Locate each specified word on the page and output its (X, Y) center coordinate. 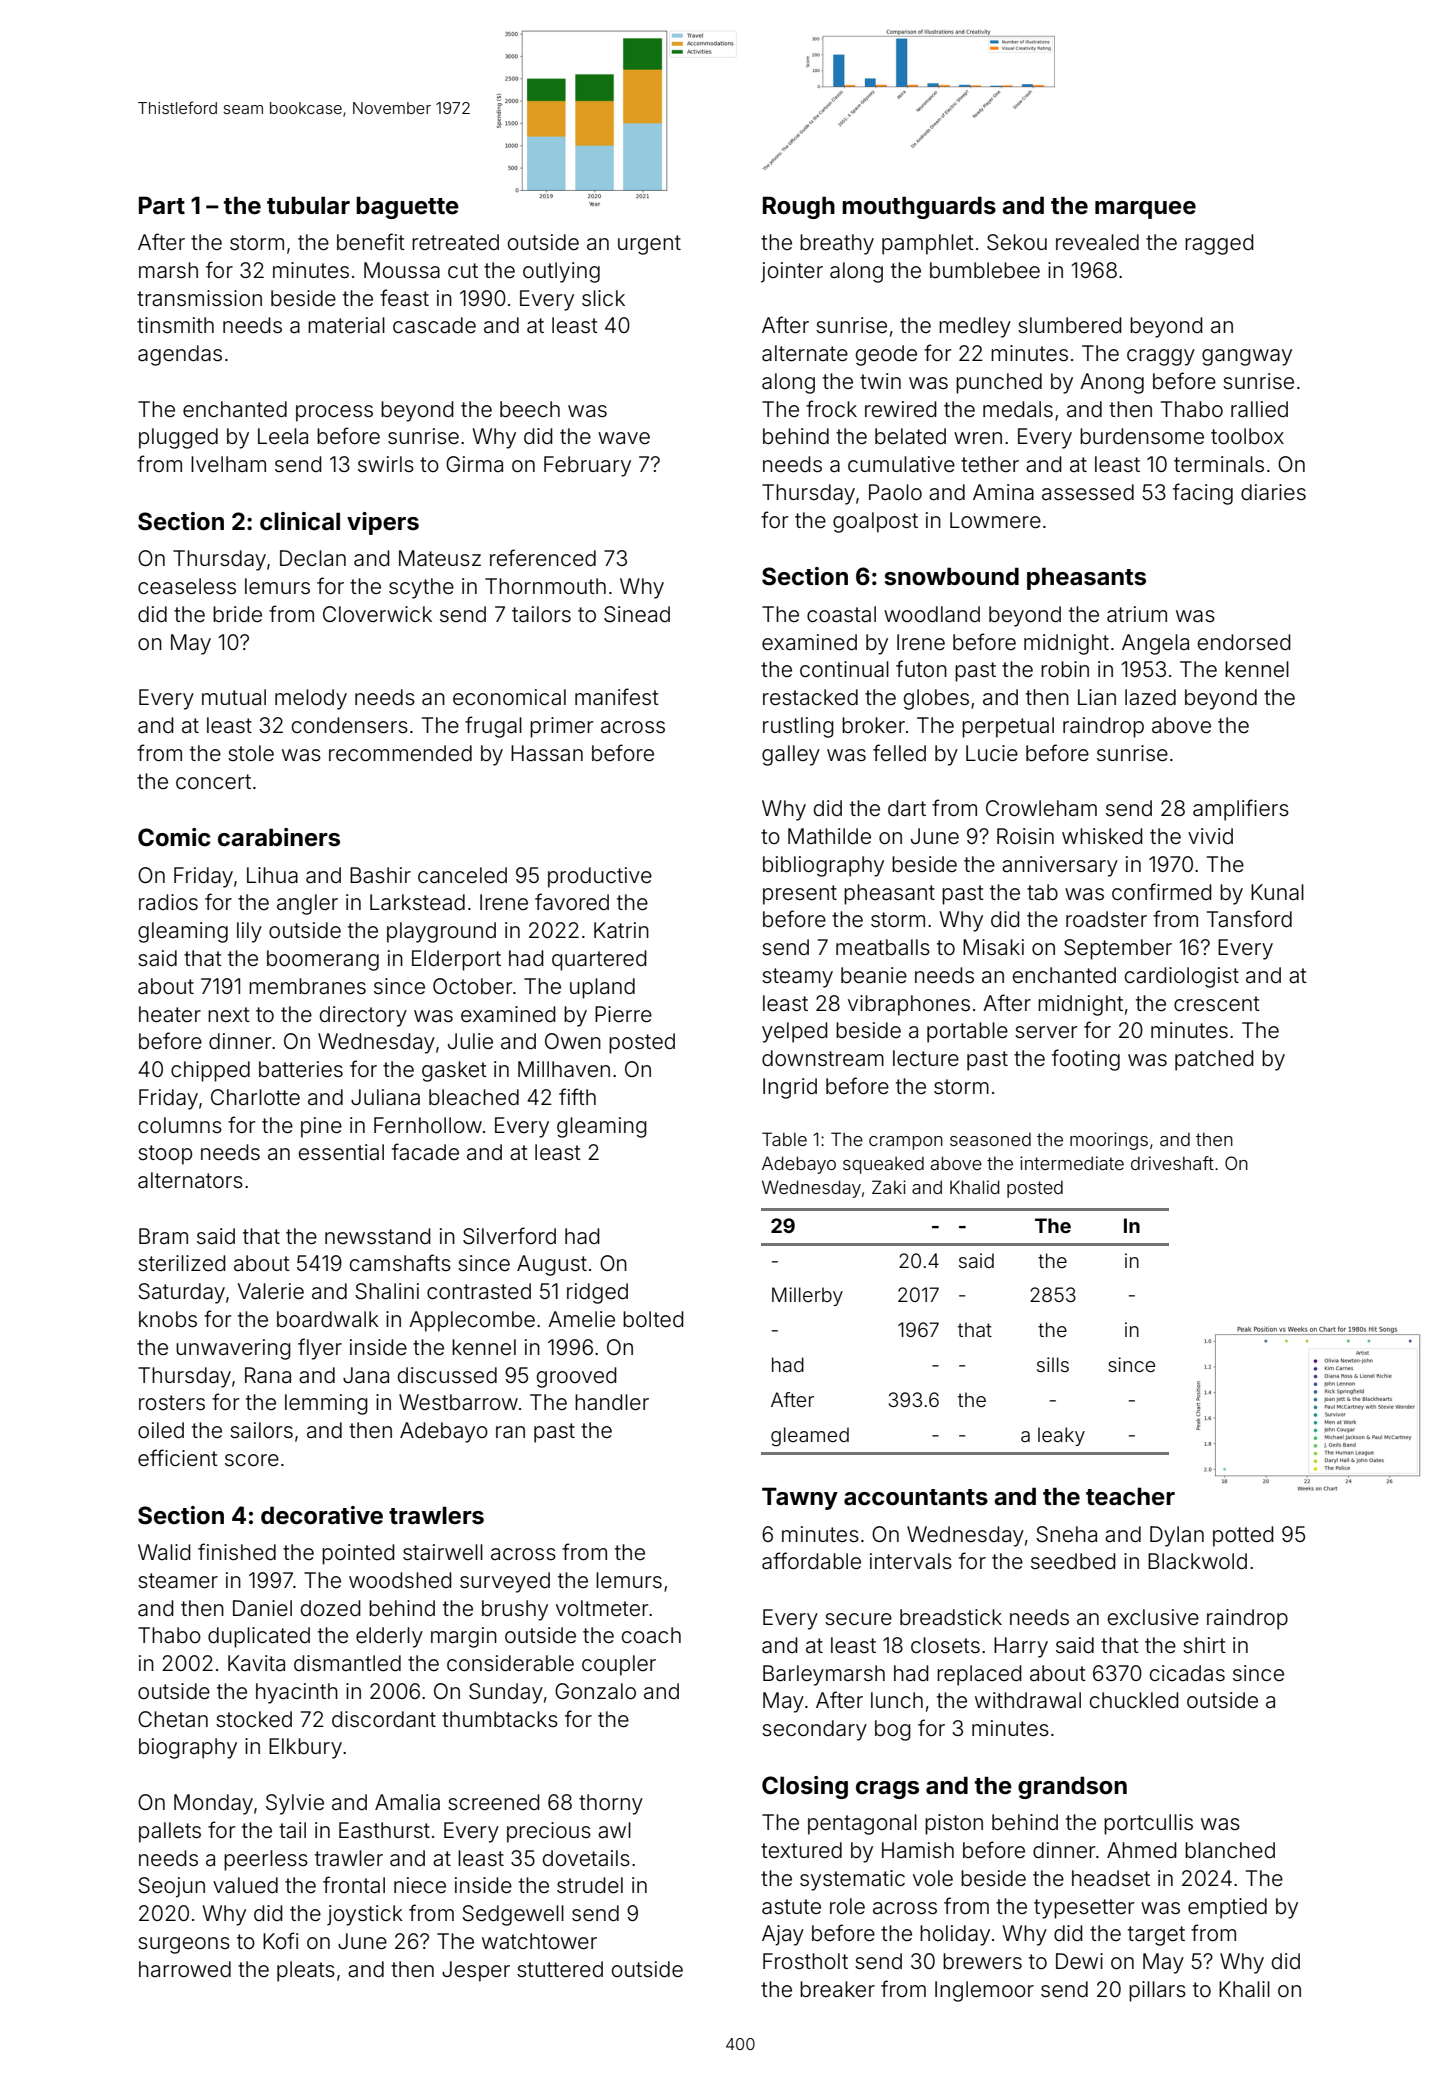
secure (858, 1619)
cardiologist (1182, 977)
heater (170, 1014)
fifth (577, 1096)
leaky (1061, 1436)
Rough (799, 207)
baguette (407, 207)
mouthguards (919, 207)
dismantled (347, 1663)
